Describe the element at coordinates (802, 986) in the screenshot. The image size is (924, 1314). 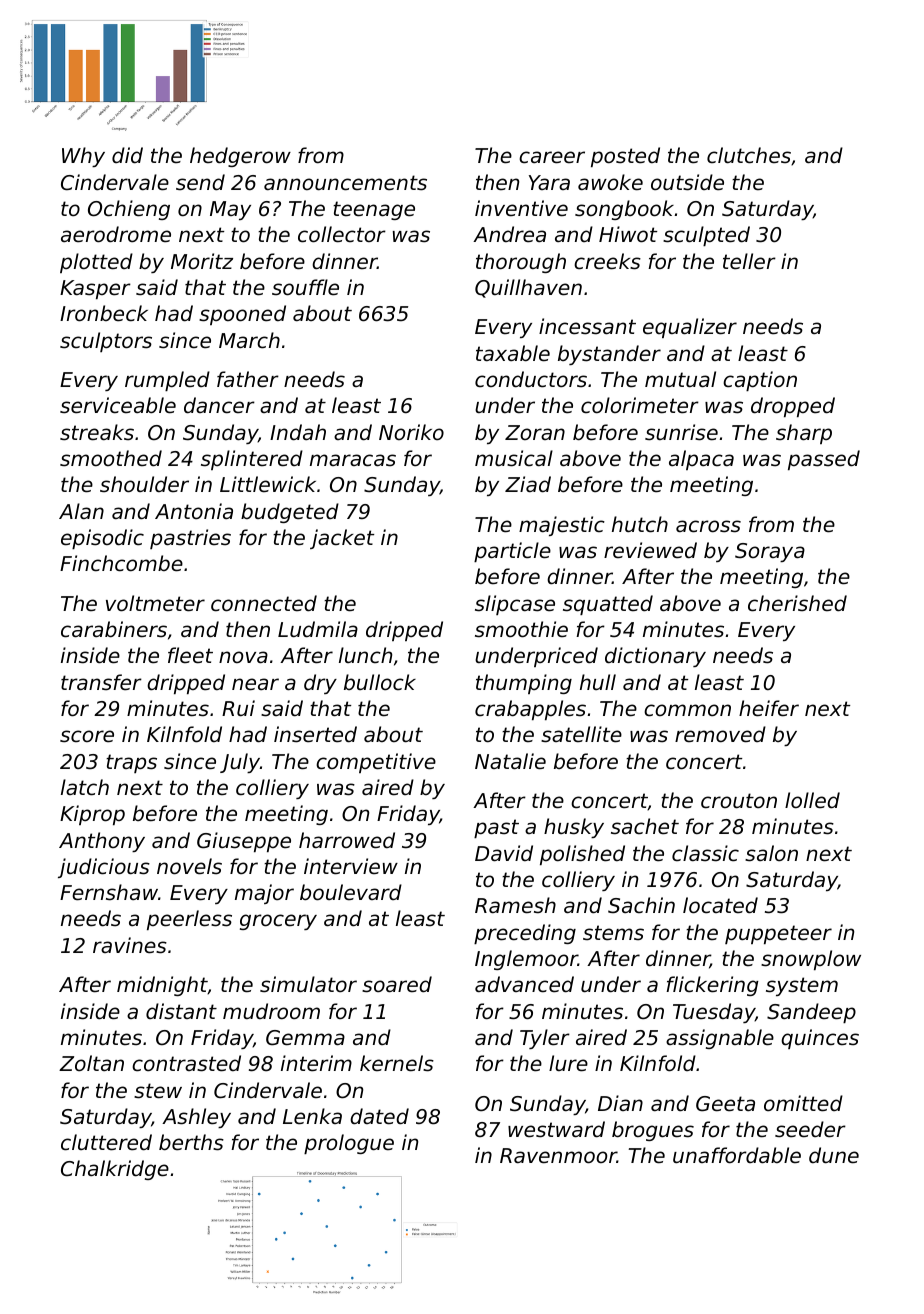
I see `system` at that location.
